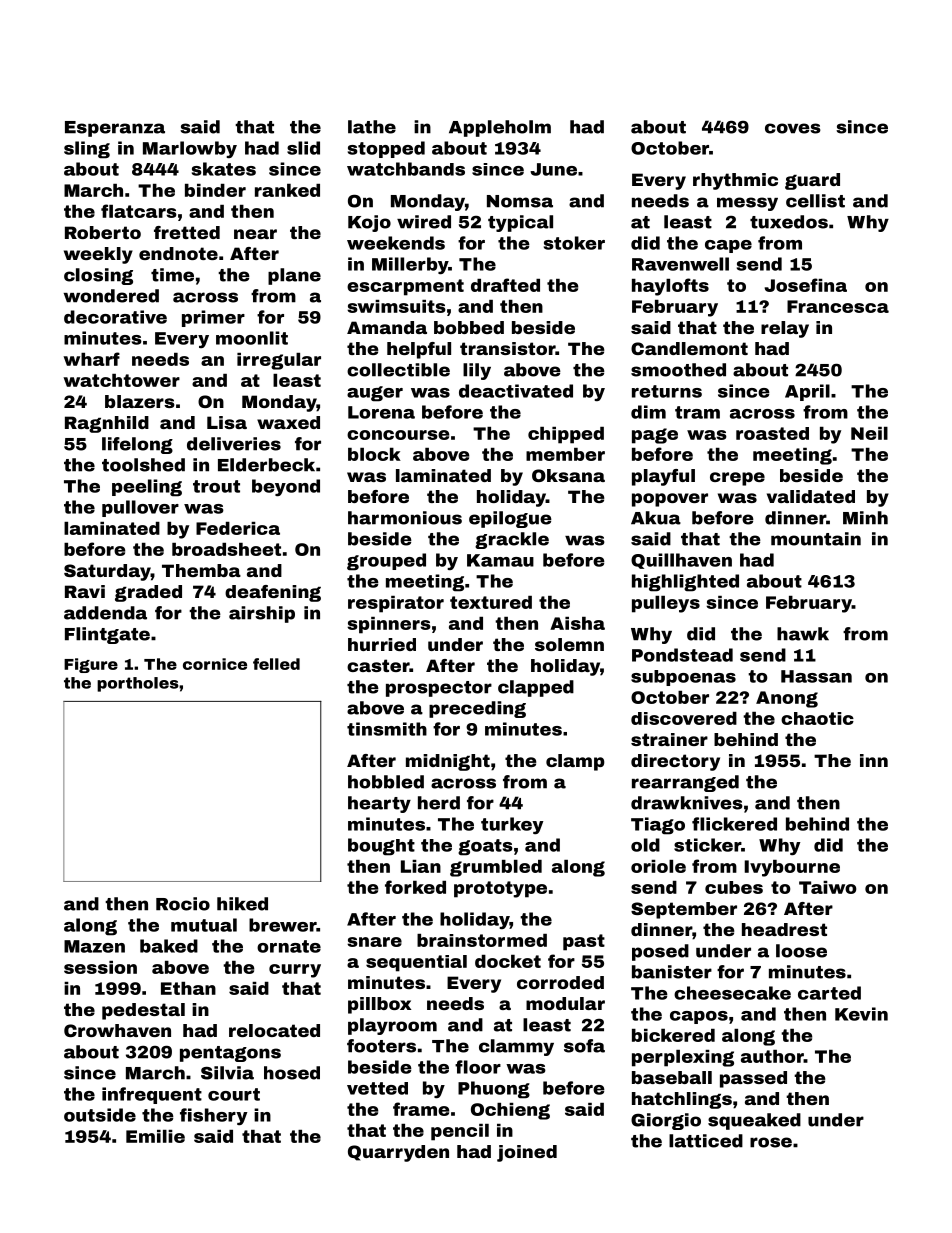 This screenshot has height=1233, width=952. Describe the element at coordinates (421, 1109) in the screenshot. I see `frame` at that location.
